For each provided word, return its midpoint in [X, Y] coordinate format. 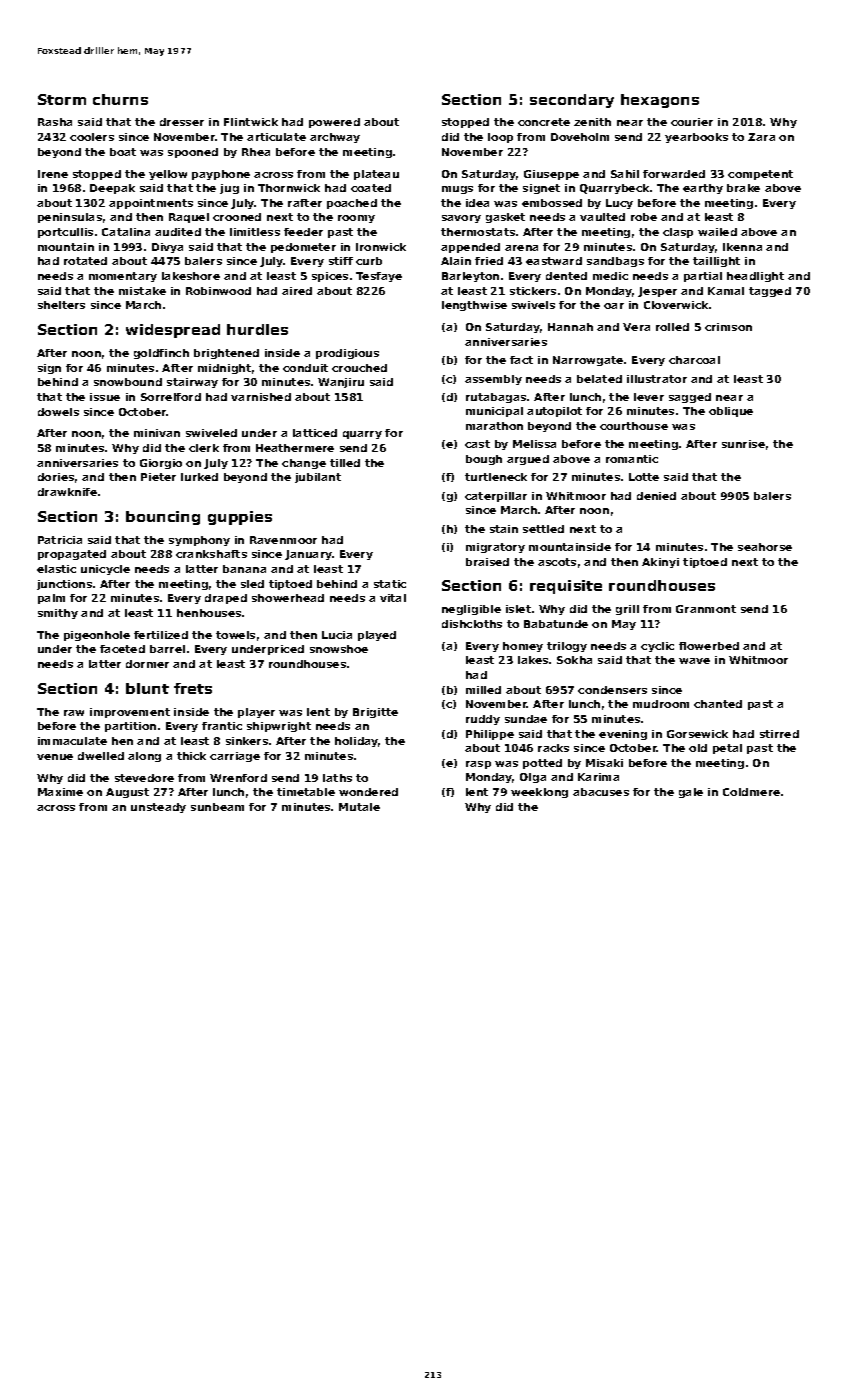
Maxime [60, 792]
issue [105, 397]
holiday [356, 742]
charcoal [694, 360]
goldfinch [161, 354]
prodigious [347, 354]
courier [692, 122]
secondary [572, 101]
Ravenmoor [283, 540]
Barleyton [470, 277]
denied [656, 496]
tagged [770, 292]
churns [120, 99]
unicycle [105, 570]
